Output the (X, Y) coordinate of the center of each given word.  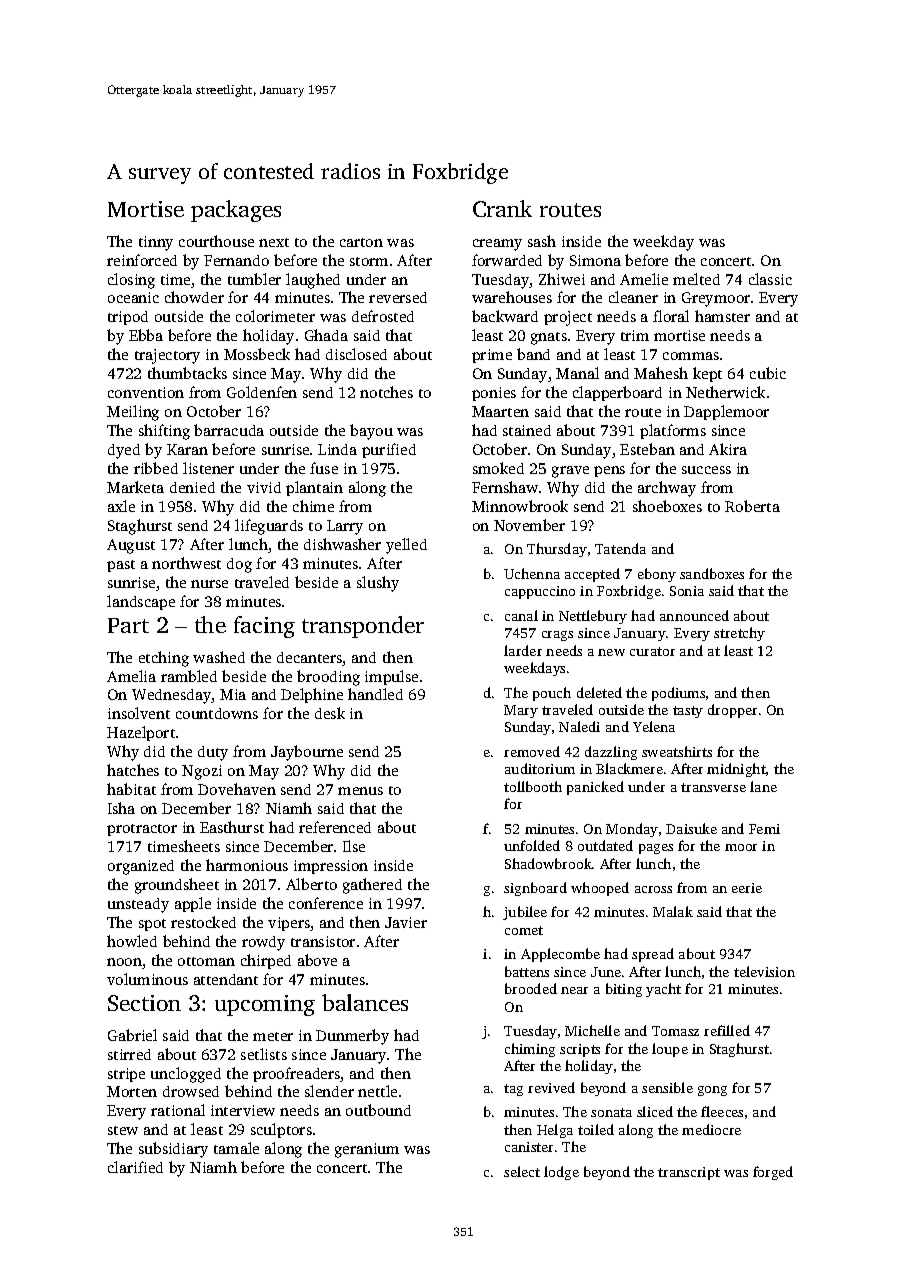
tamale (236, 1148)
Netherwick (725, 392)
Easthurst (232, 827)
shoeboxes (667, 506)
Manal (577, 373)
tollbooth (533, 786)
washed (219, 657)
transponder (363, 627)
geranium (367, 1150)
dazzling (611, 753)
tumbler (254, 279)
